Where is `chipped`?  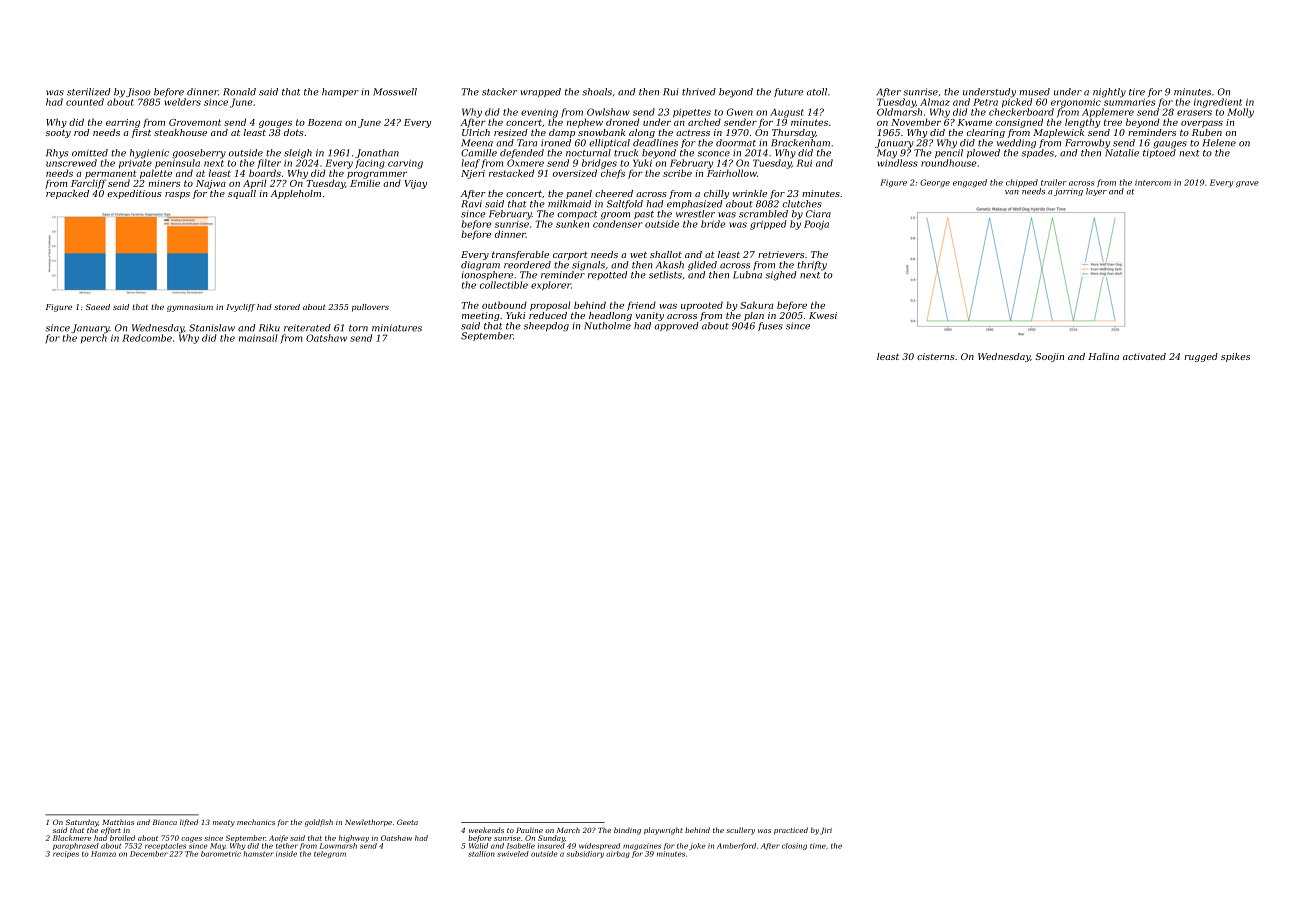 chipped is located at coordinates (1022, 183).
